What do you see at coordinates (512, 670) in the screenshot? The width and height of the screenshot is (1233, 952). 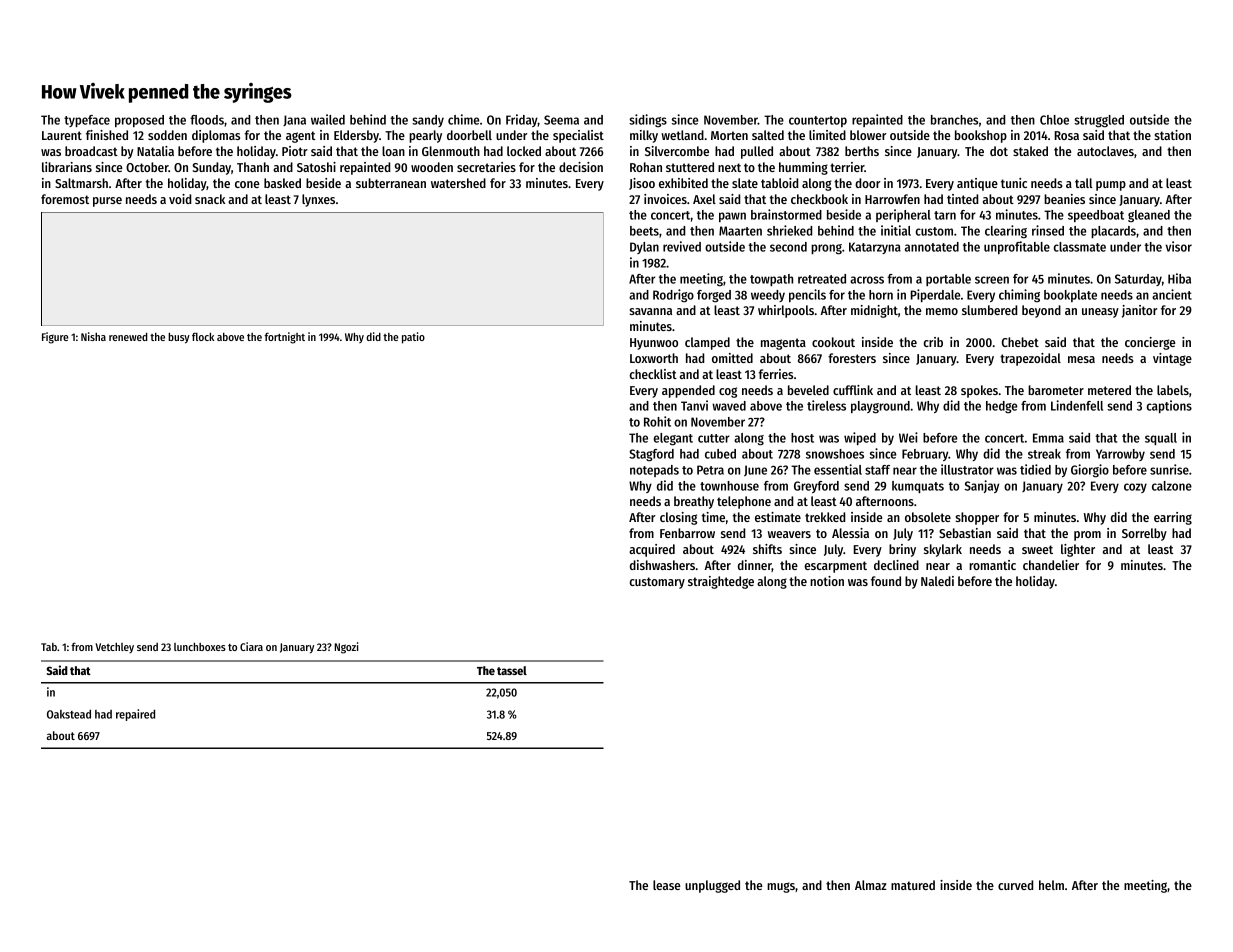 I see `tassel` at bounding box center [512, 670].
